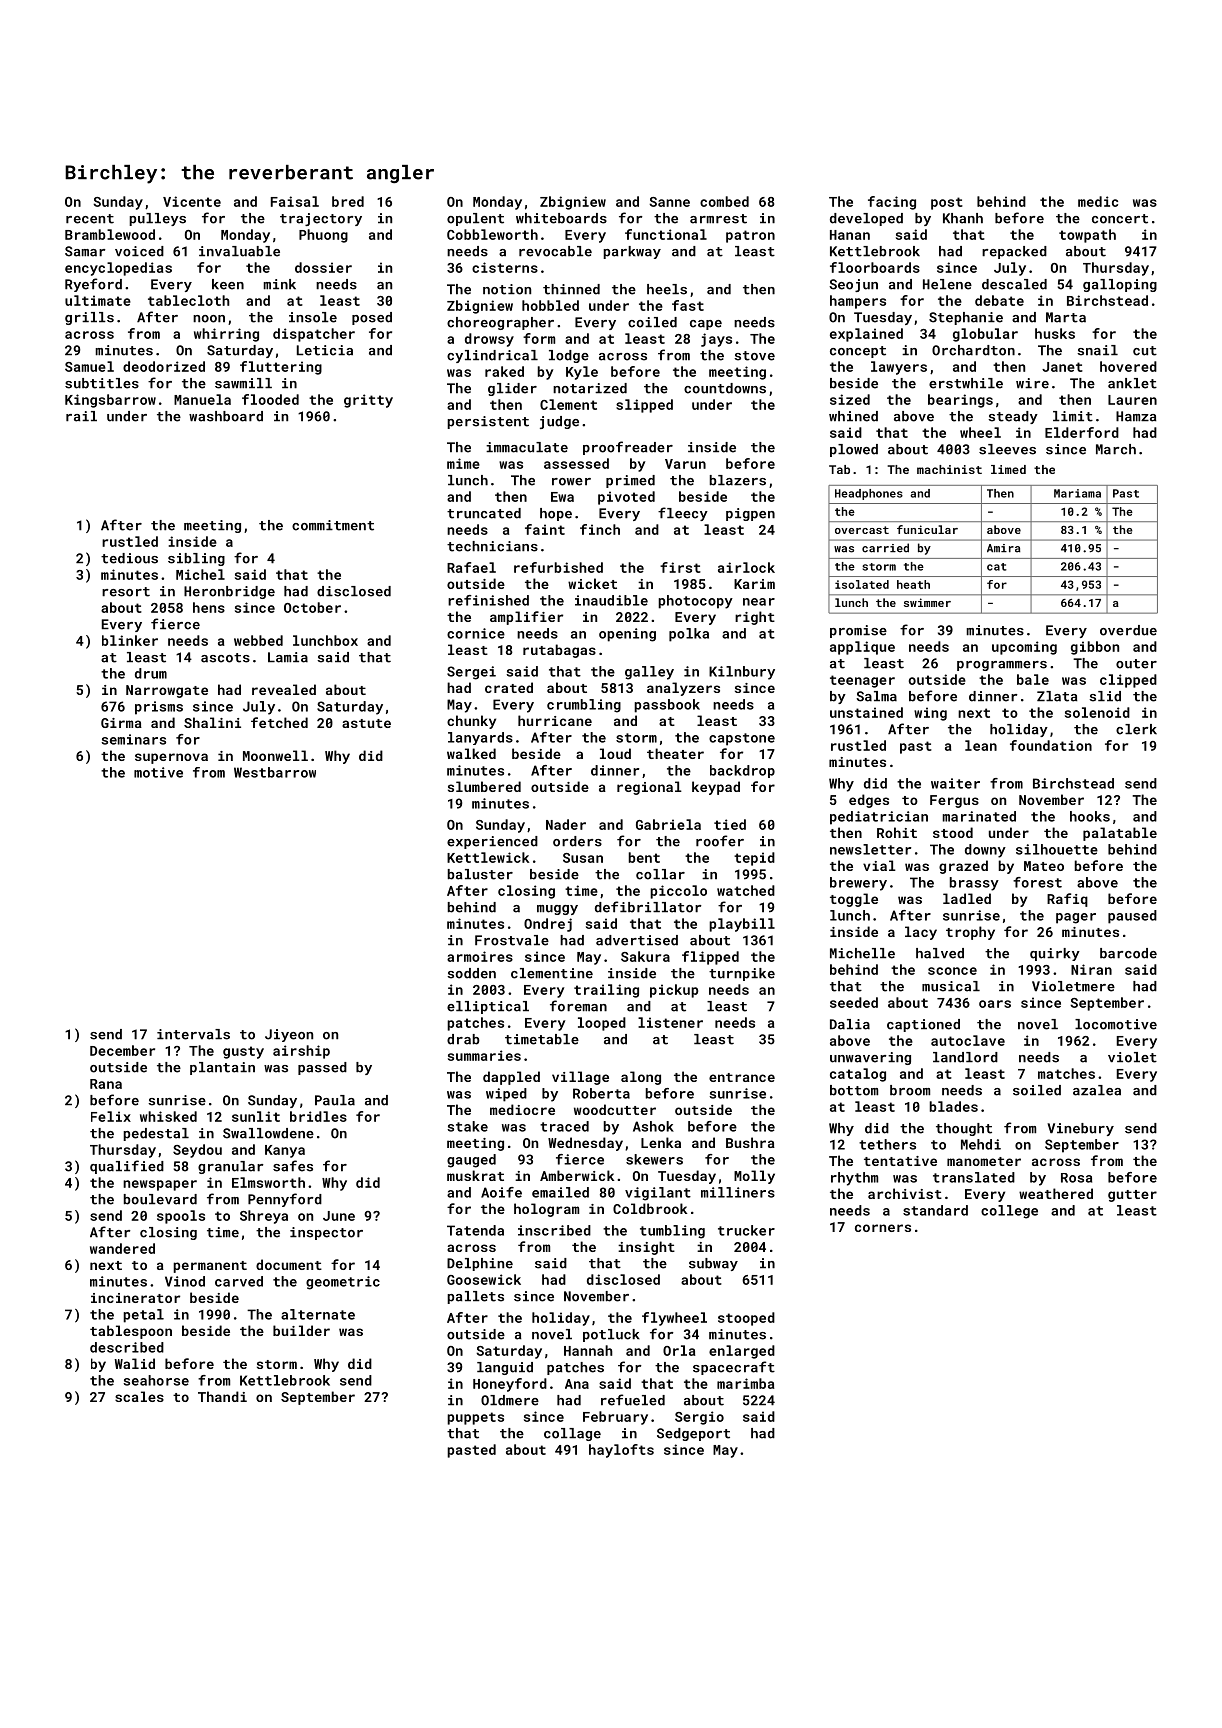 Image resolution: width=1222 pixels, height=1728 pixels. Describe the element at coordinates (892, 203) in the page. I see `facing` at that location.
